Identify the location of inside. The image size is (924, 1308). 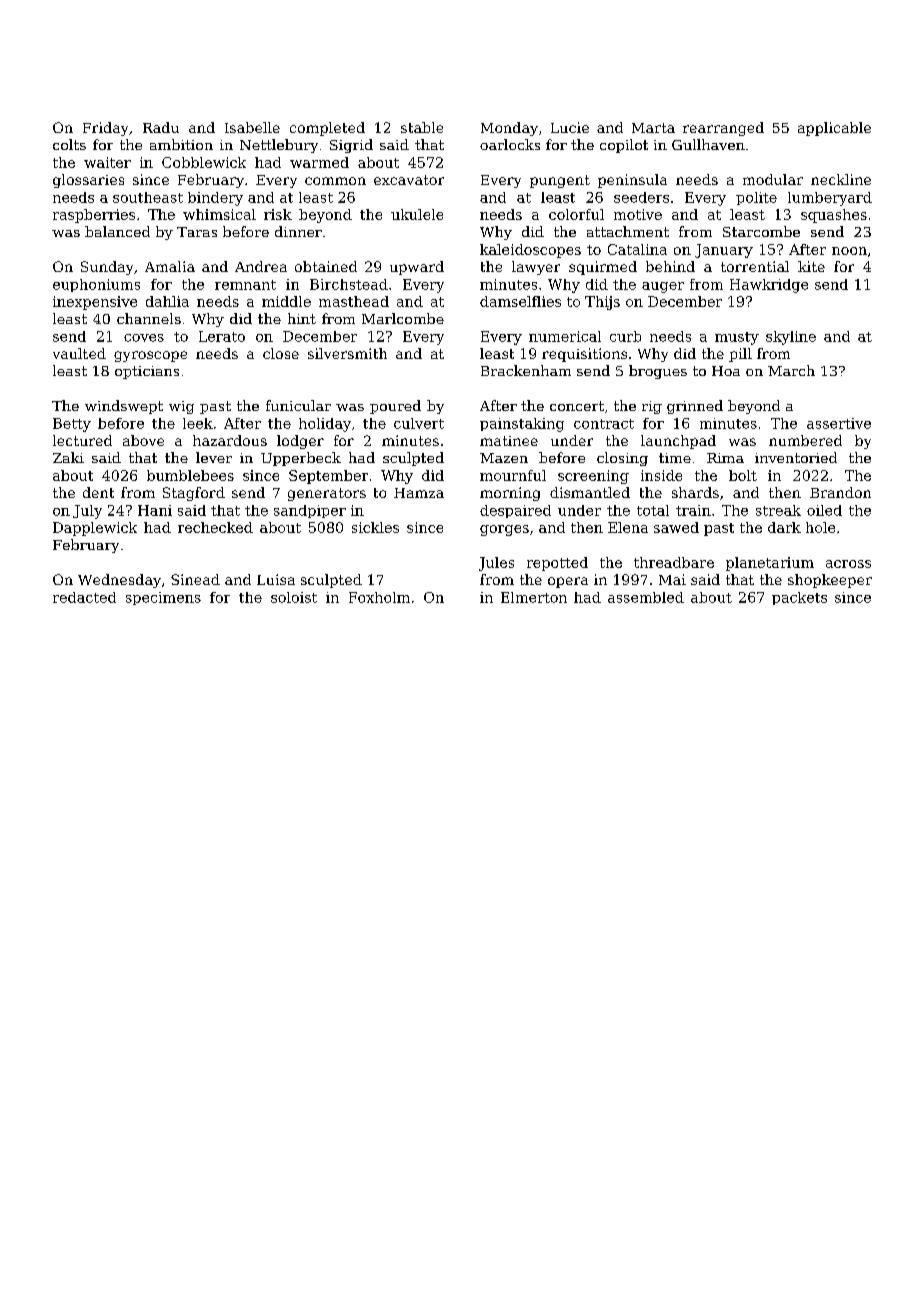
(661, 475).
